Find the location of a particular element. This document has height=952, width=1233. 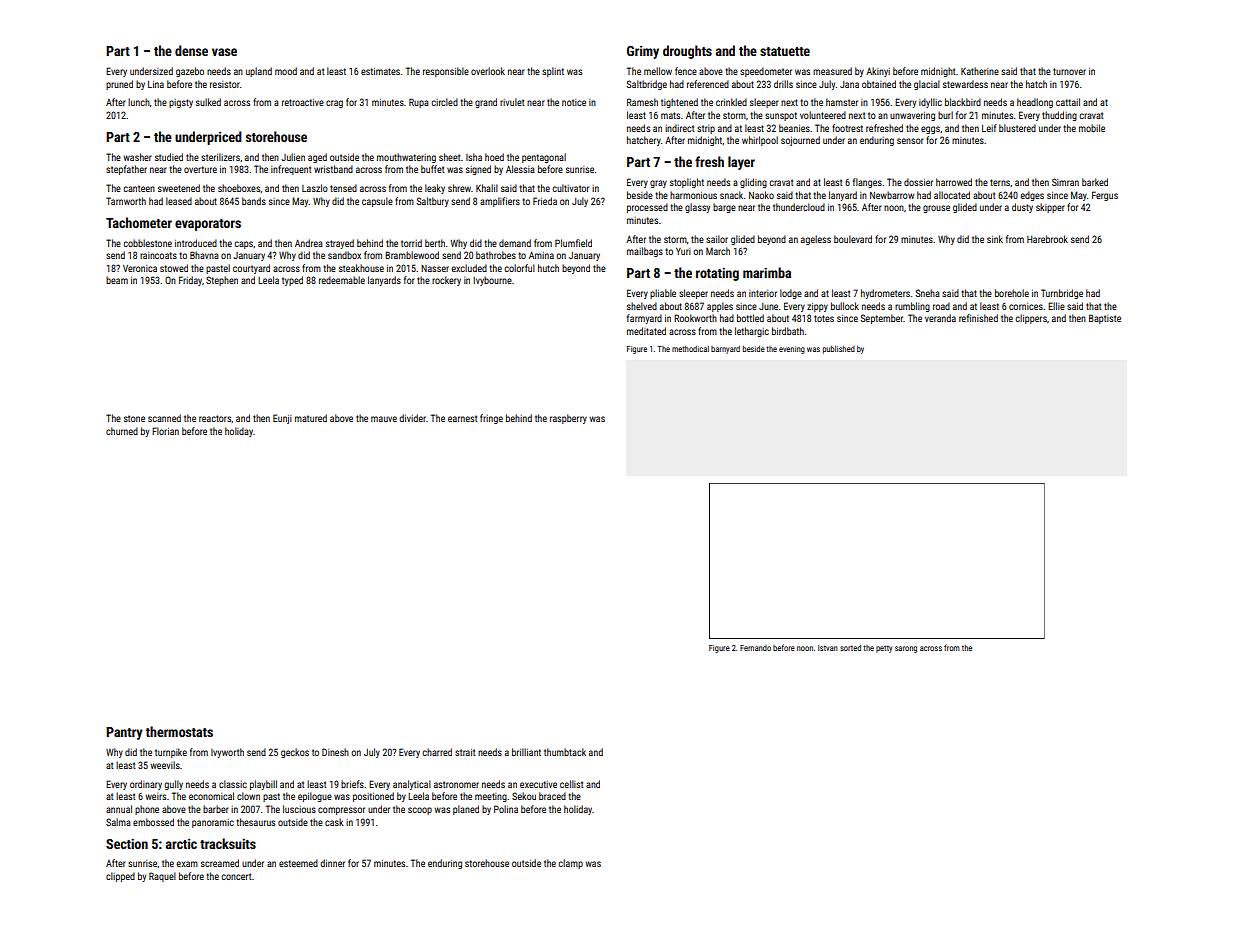

flanges is located at coordinates (867, 183).
